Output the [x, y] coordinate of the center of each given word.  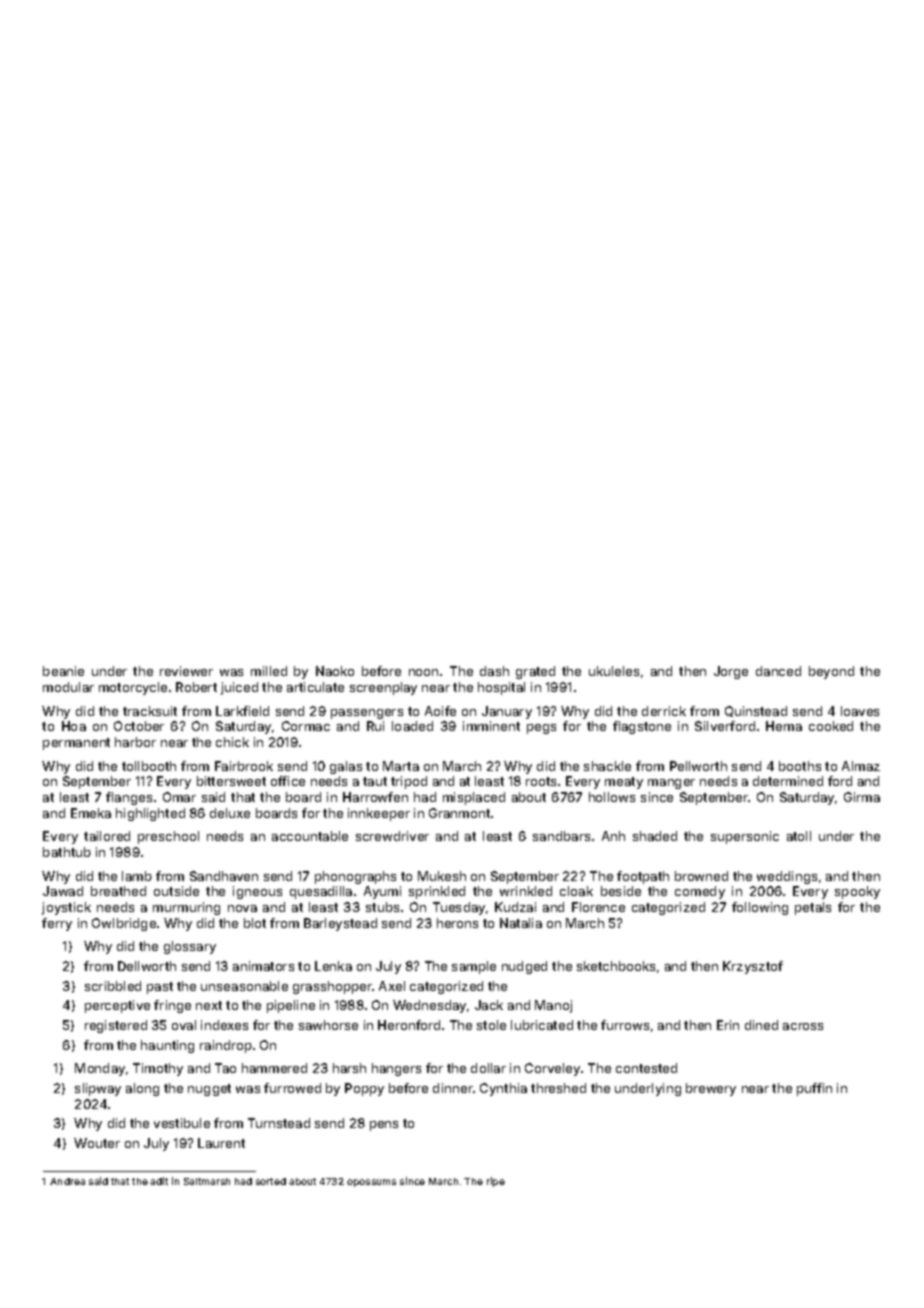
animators [263, 966]
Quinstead [756, 711]
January [507, 712]
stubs [382, 907]
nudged [524, 967]
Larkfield [242, 711]
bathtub [67, 852]
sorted [271, 1181]
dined [761, 1025]
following [760, 908]
